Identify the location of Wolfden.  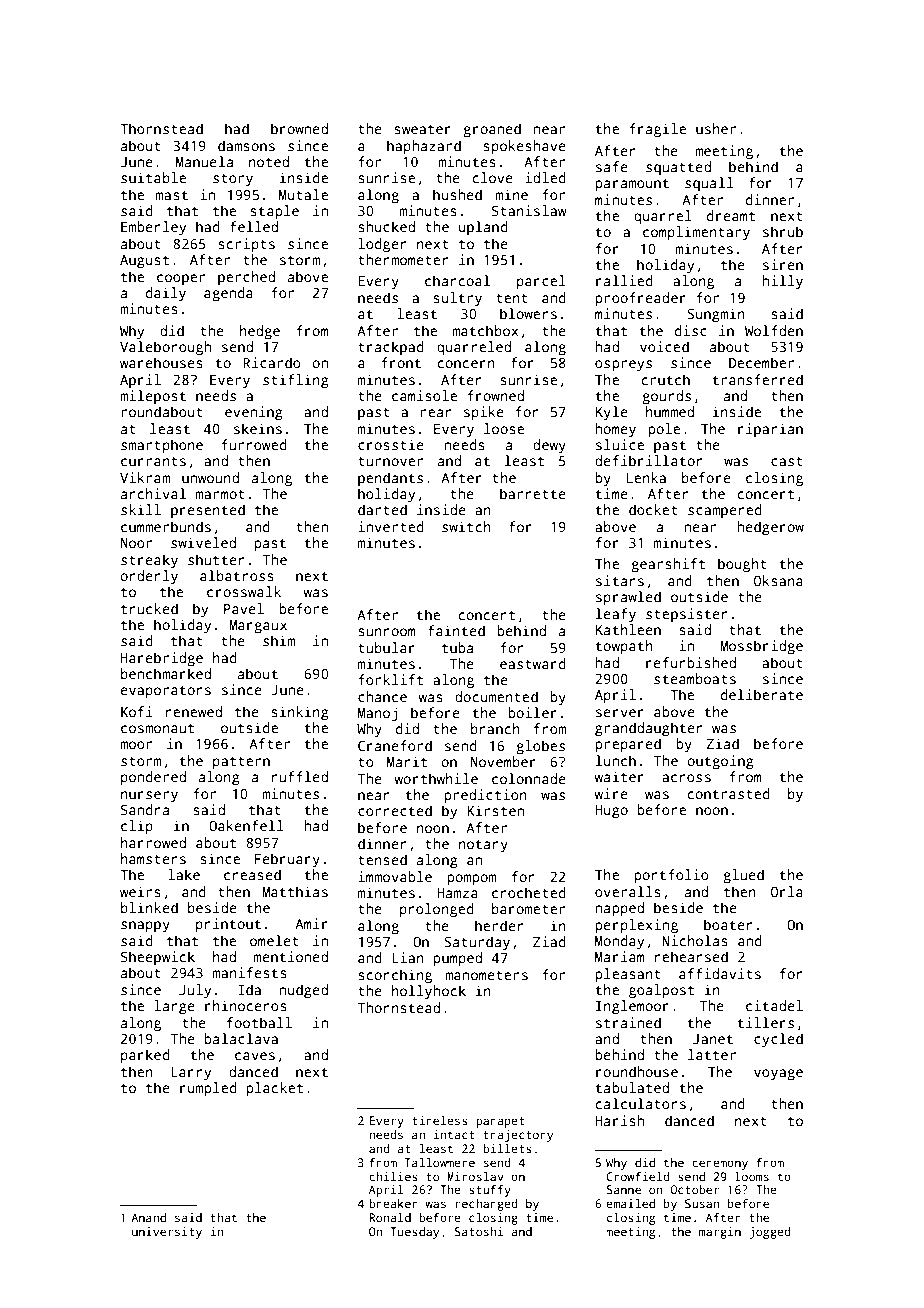
(774, 330).
